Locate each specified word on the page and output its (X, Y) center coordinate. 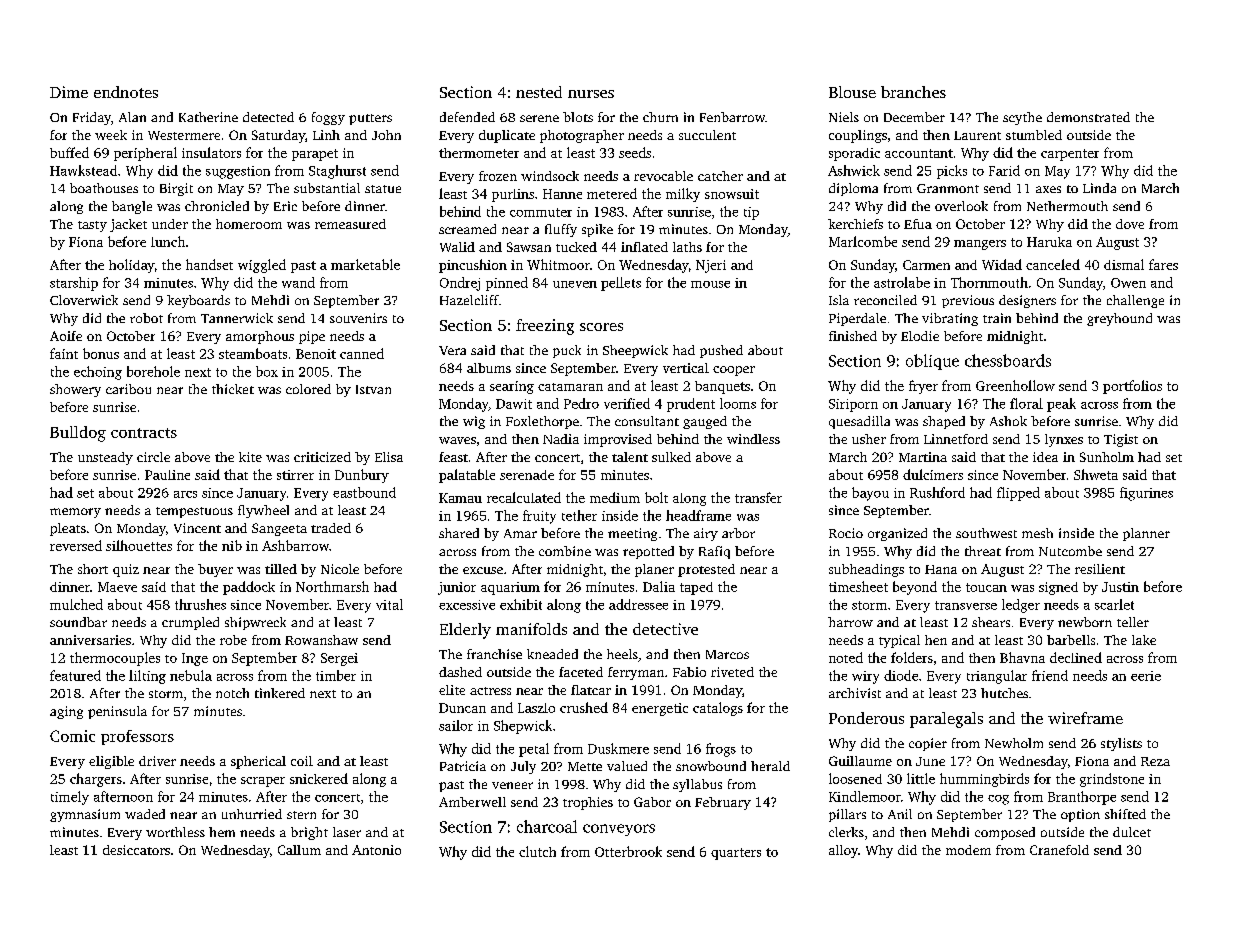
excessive (467, 605)
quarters (736, 854)
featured (75, 675)
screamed (467, 229)
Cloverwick (84, 300)
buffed (69, 152)
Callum (299, 850)
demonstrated (1088, 117)
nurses (591, 94)
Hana (941, 569)
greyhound (1119, 319)
